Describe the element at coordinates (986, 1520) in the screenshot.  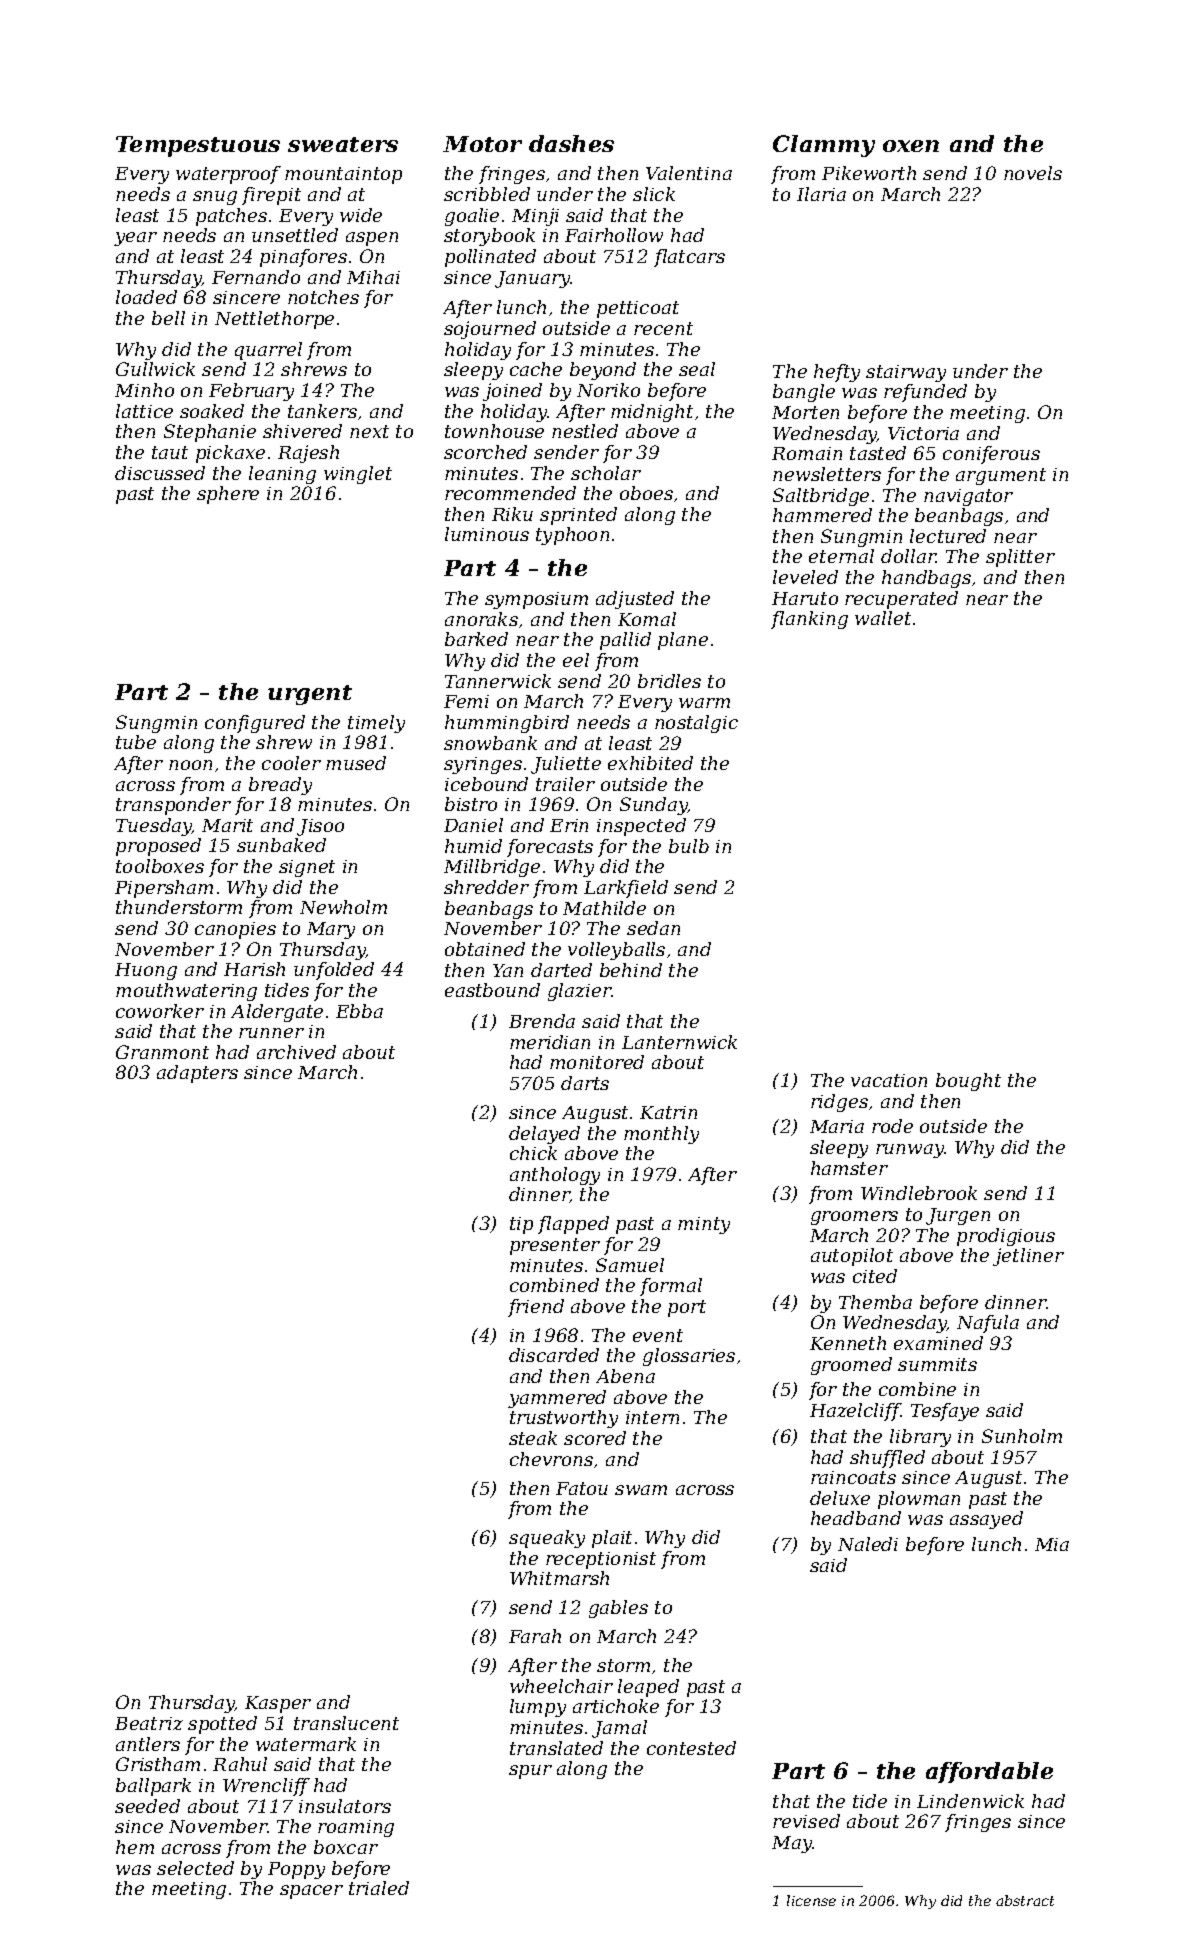
I see `assayed` at that location.
